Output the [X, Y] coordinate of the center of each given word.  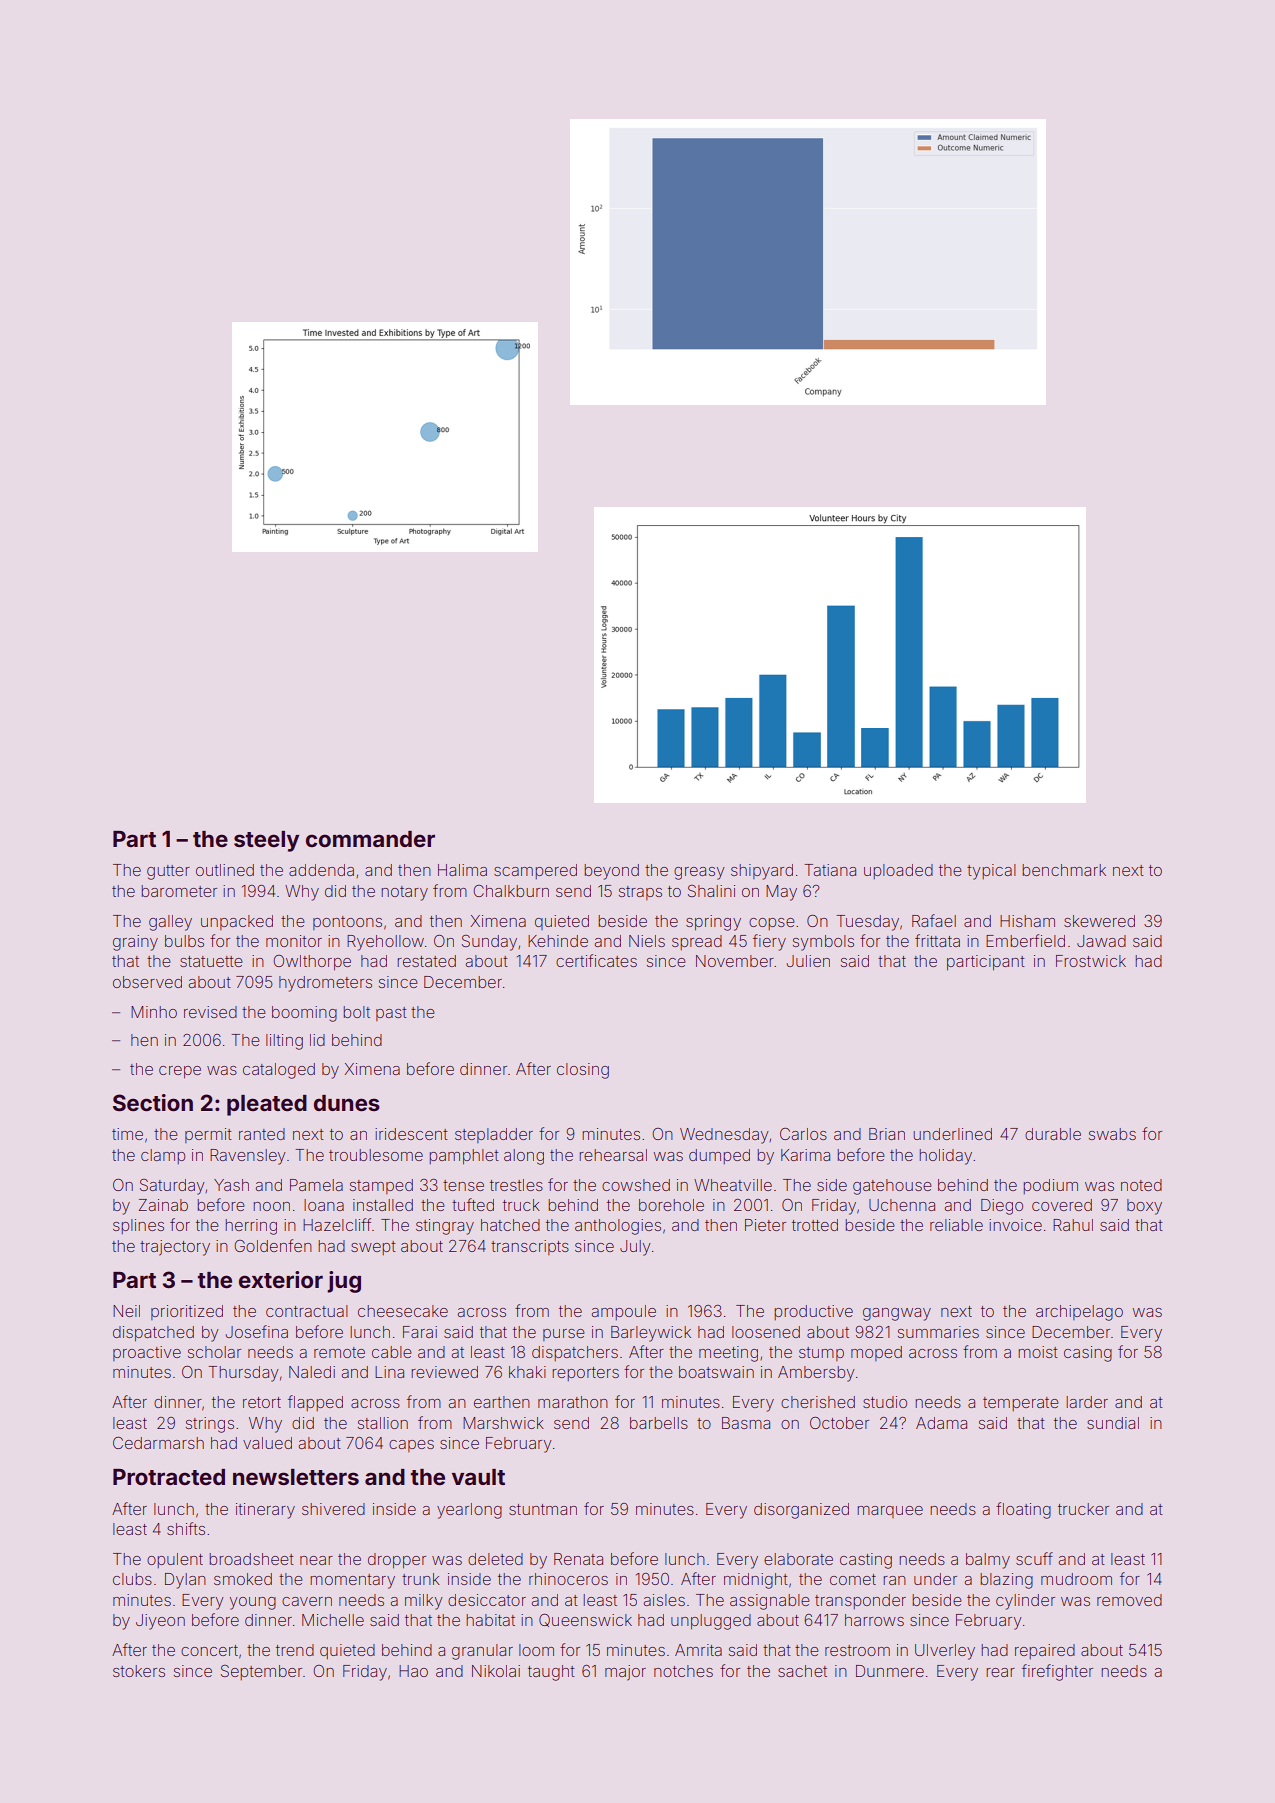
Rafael [934, 920]
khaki [527, 1372]
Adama [941, 1423]
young [253, 1603]
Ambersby [816, 1374]
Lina [389, 1372]
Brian [887, 1134]
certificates [596, 960]
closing [583, 1071]
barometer [179, 891]
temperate [1021, 1404]
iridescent [411, 1134]
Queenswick [585, 1620]
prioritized [187, 1312]
